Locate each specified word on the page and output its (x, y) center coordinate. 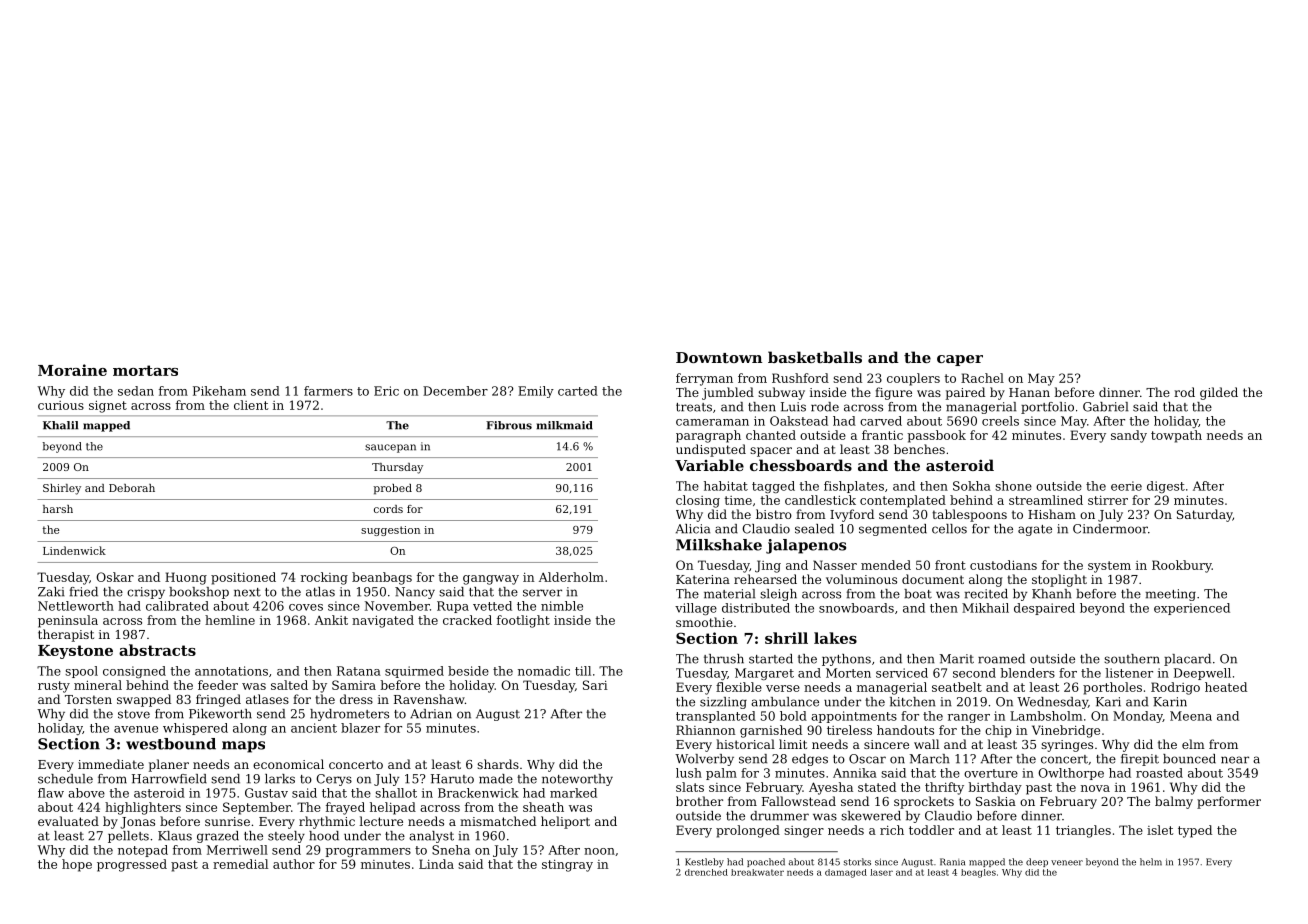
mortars (145, 370)
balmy (1174, 802)
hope (77, 865)
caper (960, 360)
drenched (706, 872)
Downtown (719, 357)
